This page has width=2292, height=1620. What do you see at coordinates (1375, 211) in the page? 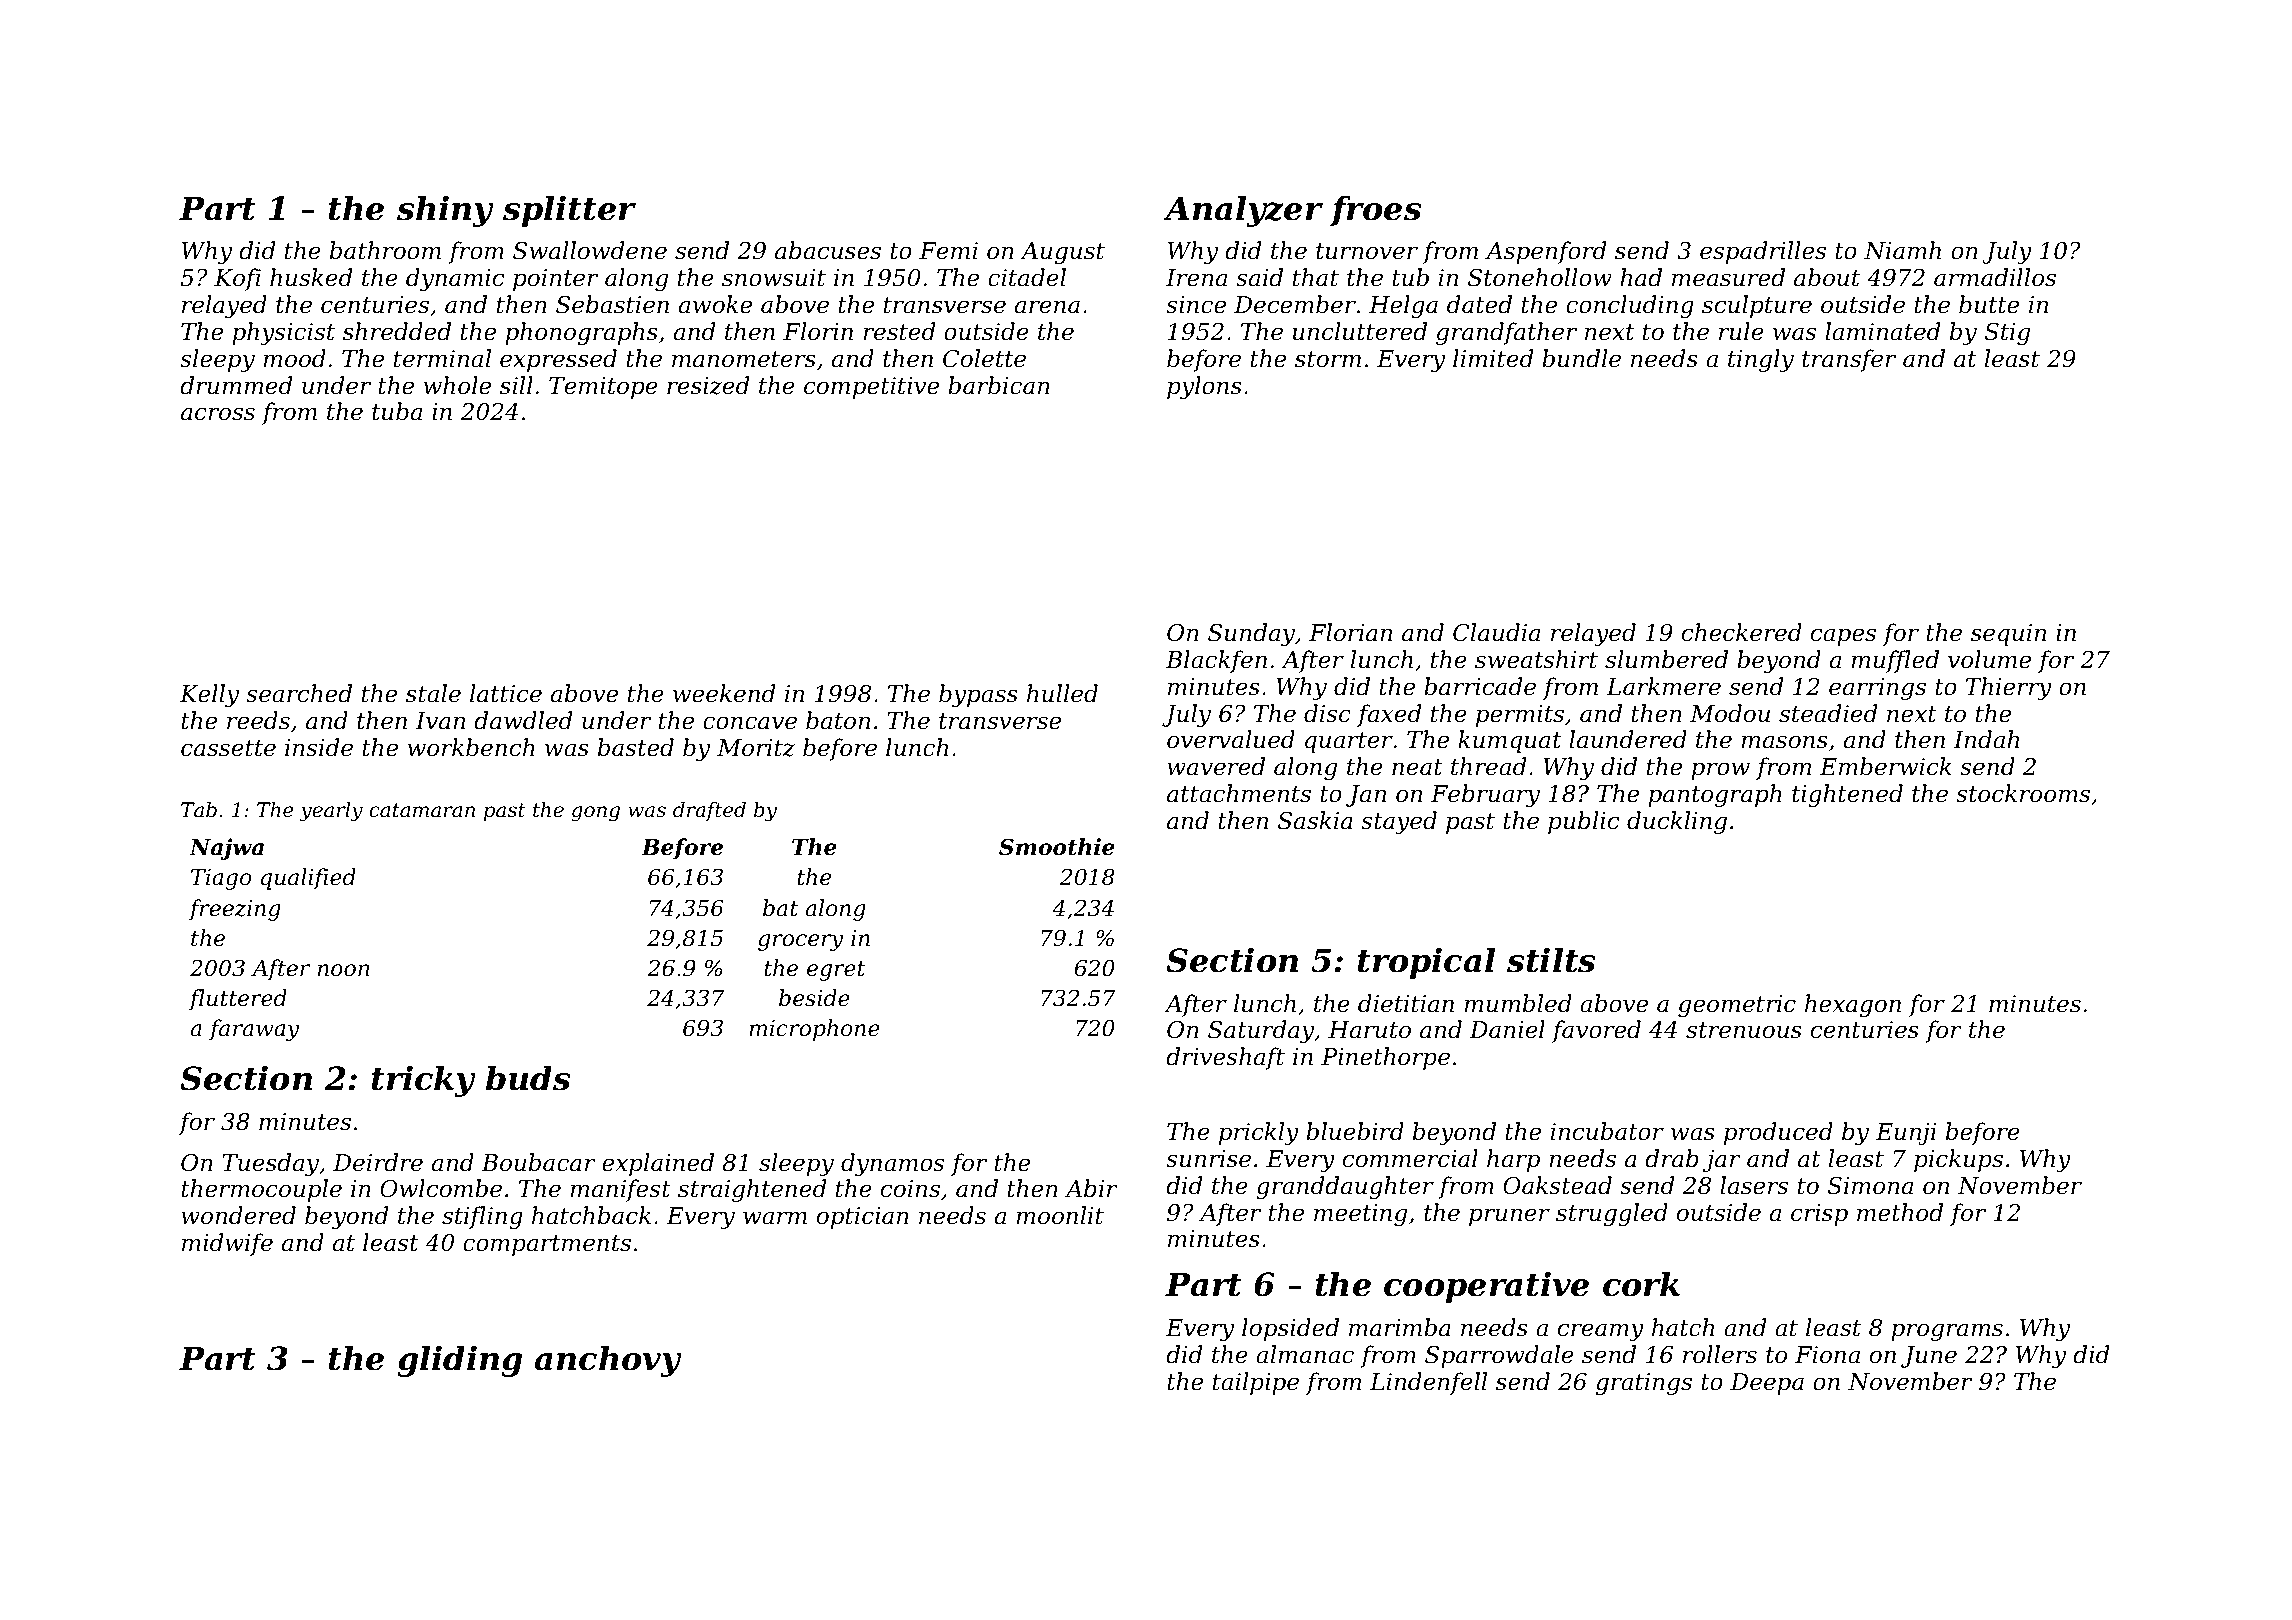
I see `froes` at bounding box center [1375, 211].
